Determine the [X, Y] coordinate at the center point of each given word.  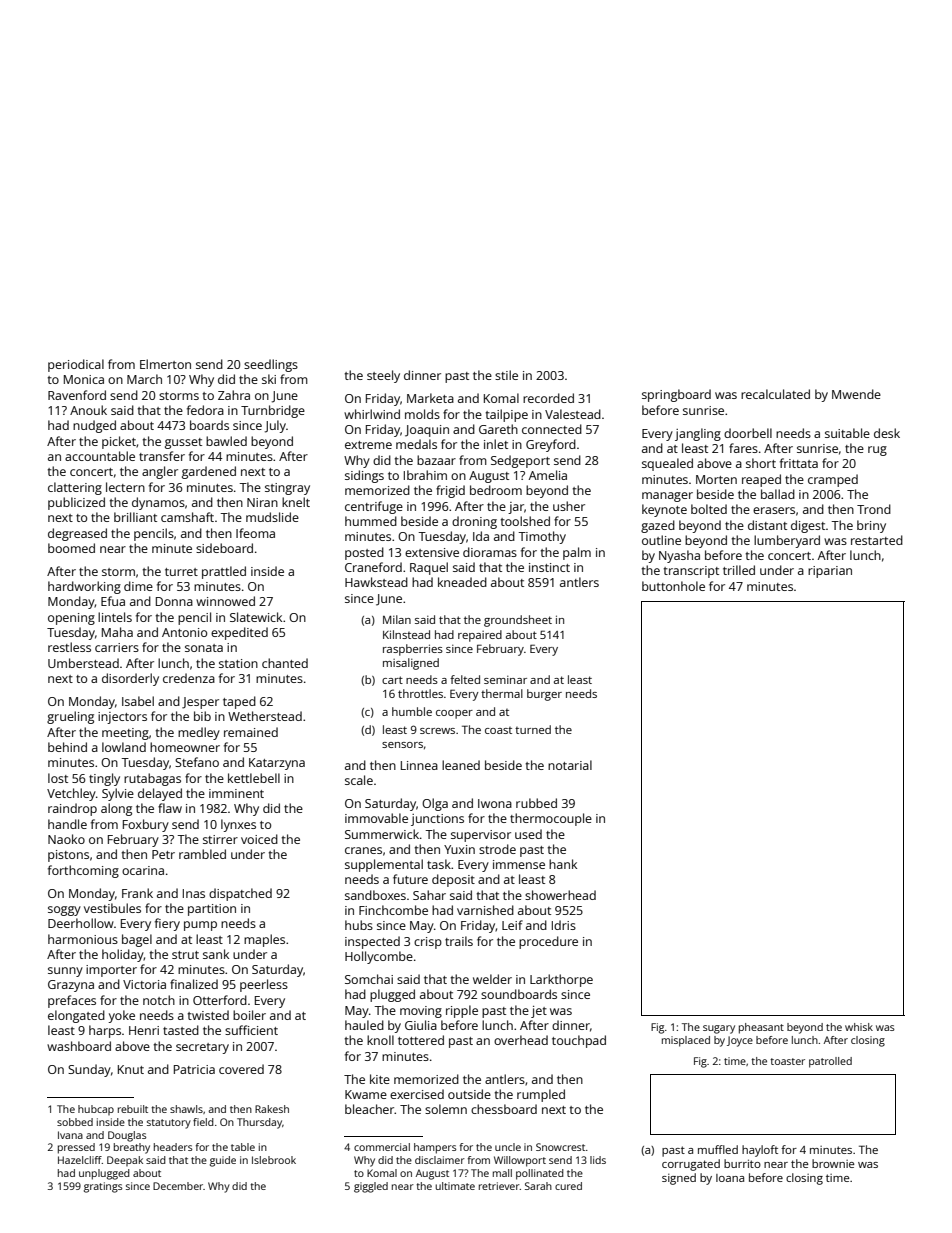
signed [679, 1179]
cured [568, 1186]
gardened [209, 472]
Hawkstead [376, 582]
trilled [739, 570]
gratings [103, 1187]
